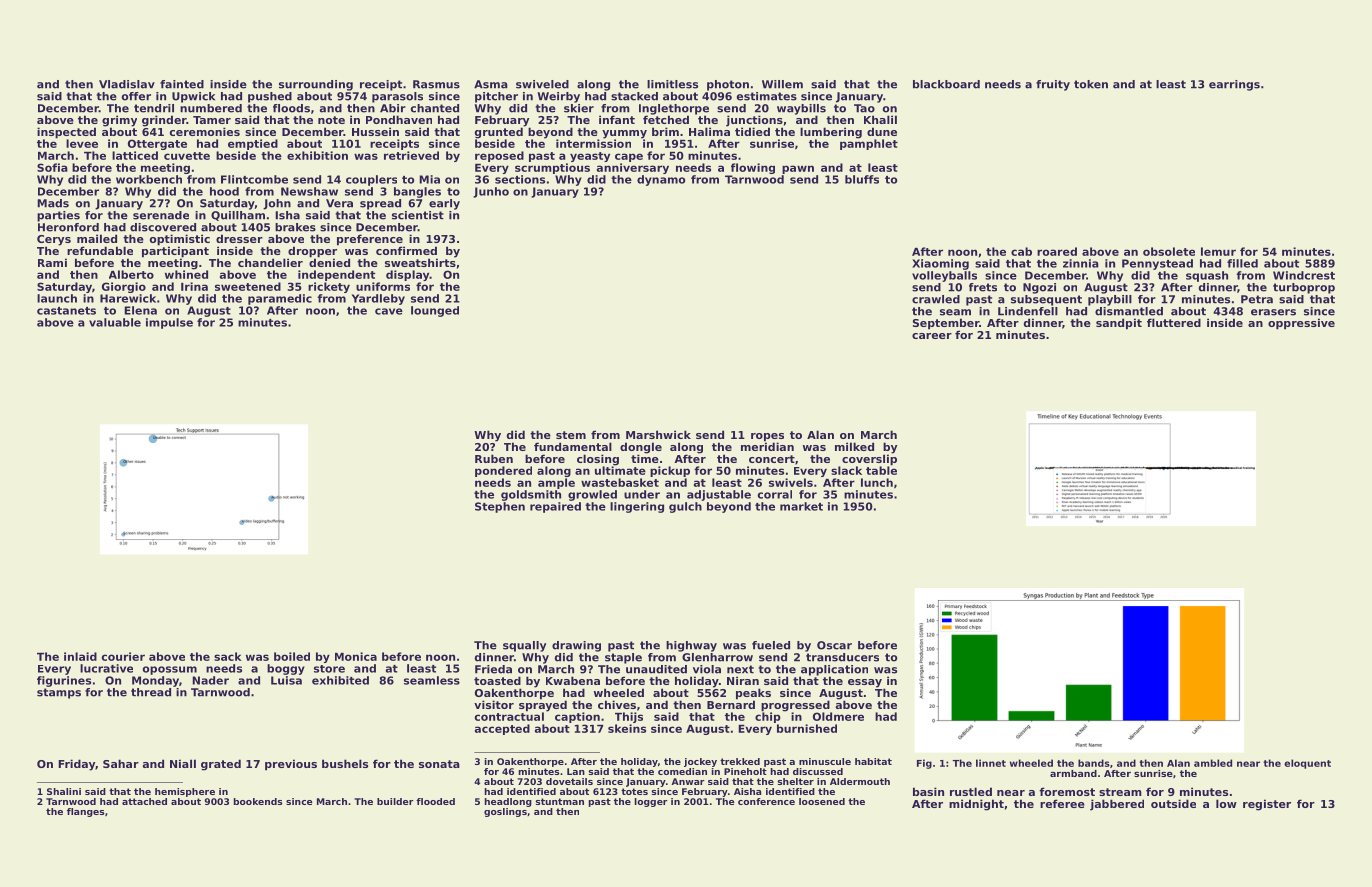 The image size is (1372, 887). Describe the element at coordinates (1301, 324) in the document. I see `oppressive` at that location.
